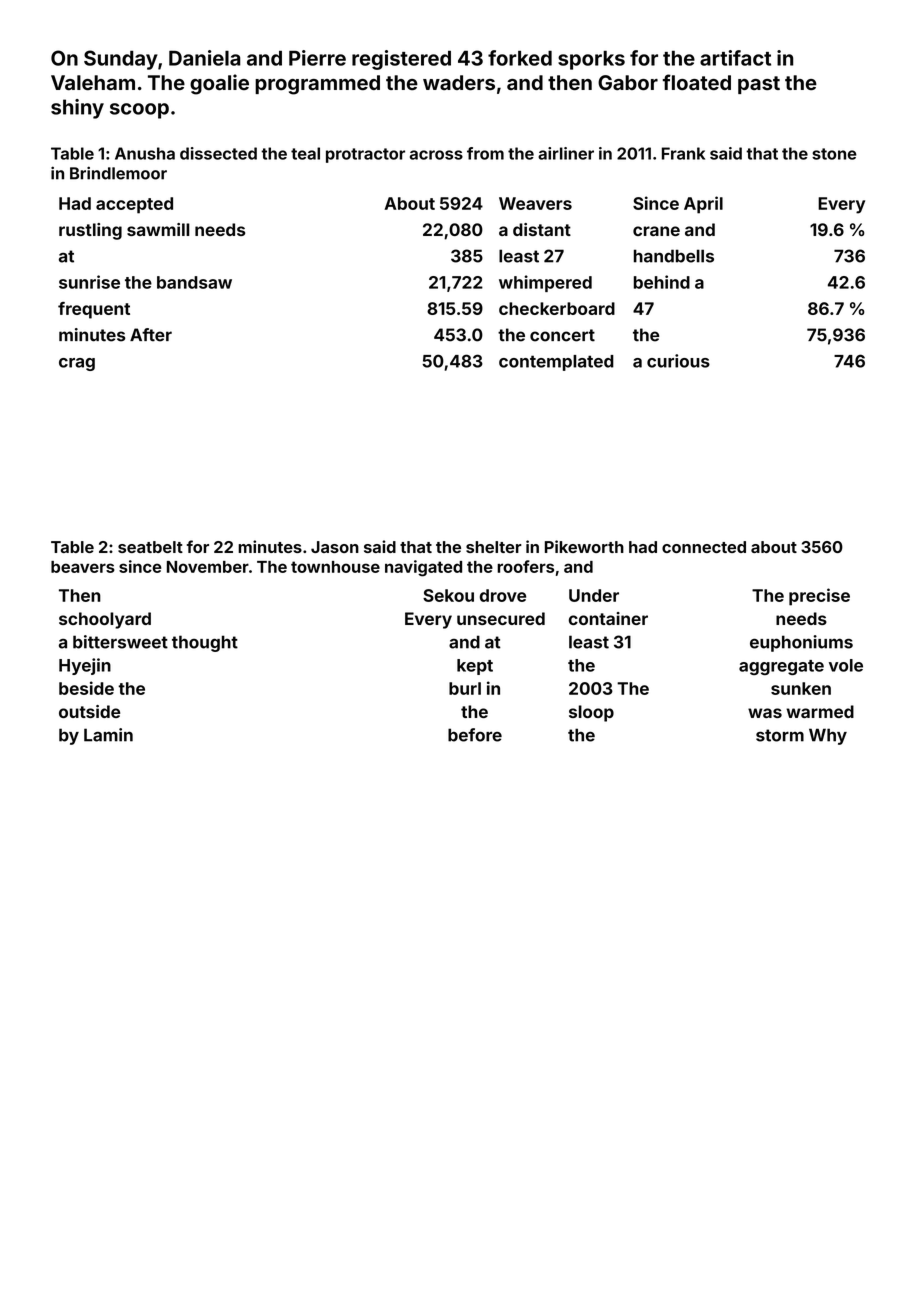 This page has height=1308, width=924. I want to click on thought, so click(205, 643).
